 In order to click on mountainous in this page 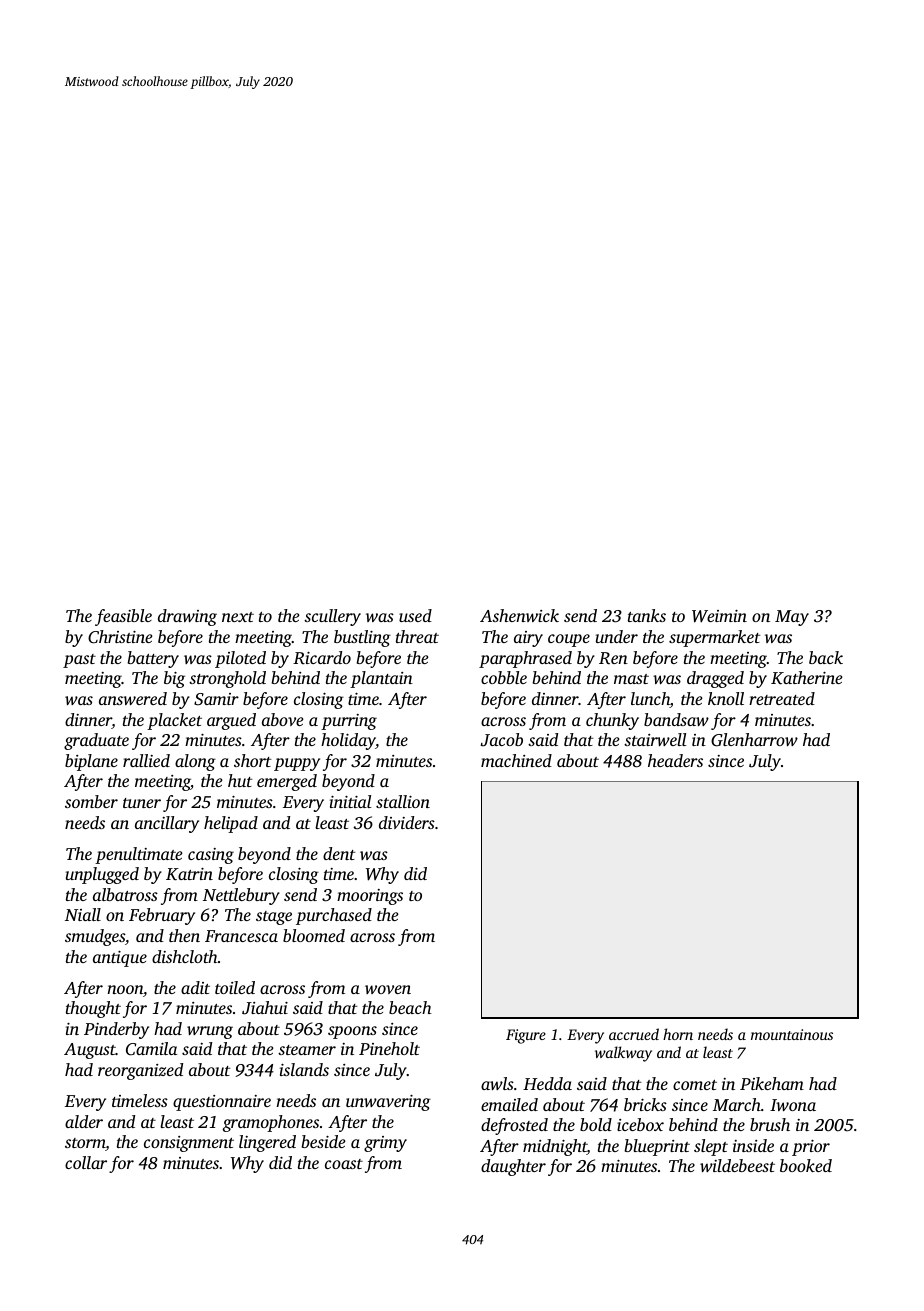, I will do `click(792, 1034)`.
